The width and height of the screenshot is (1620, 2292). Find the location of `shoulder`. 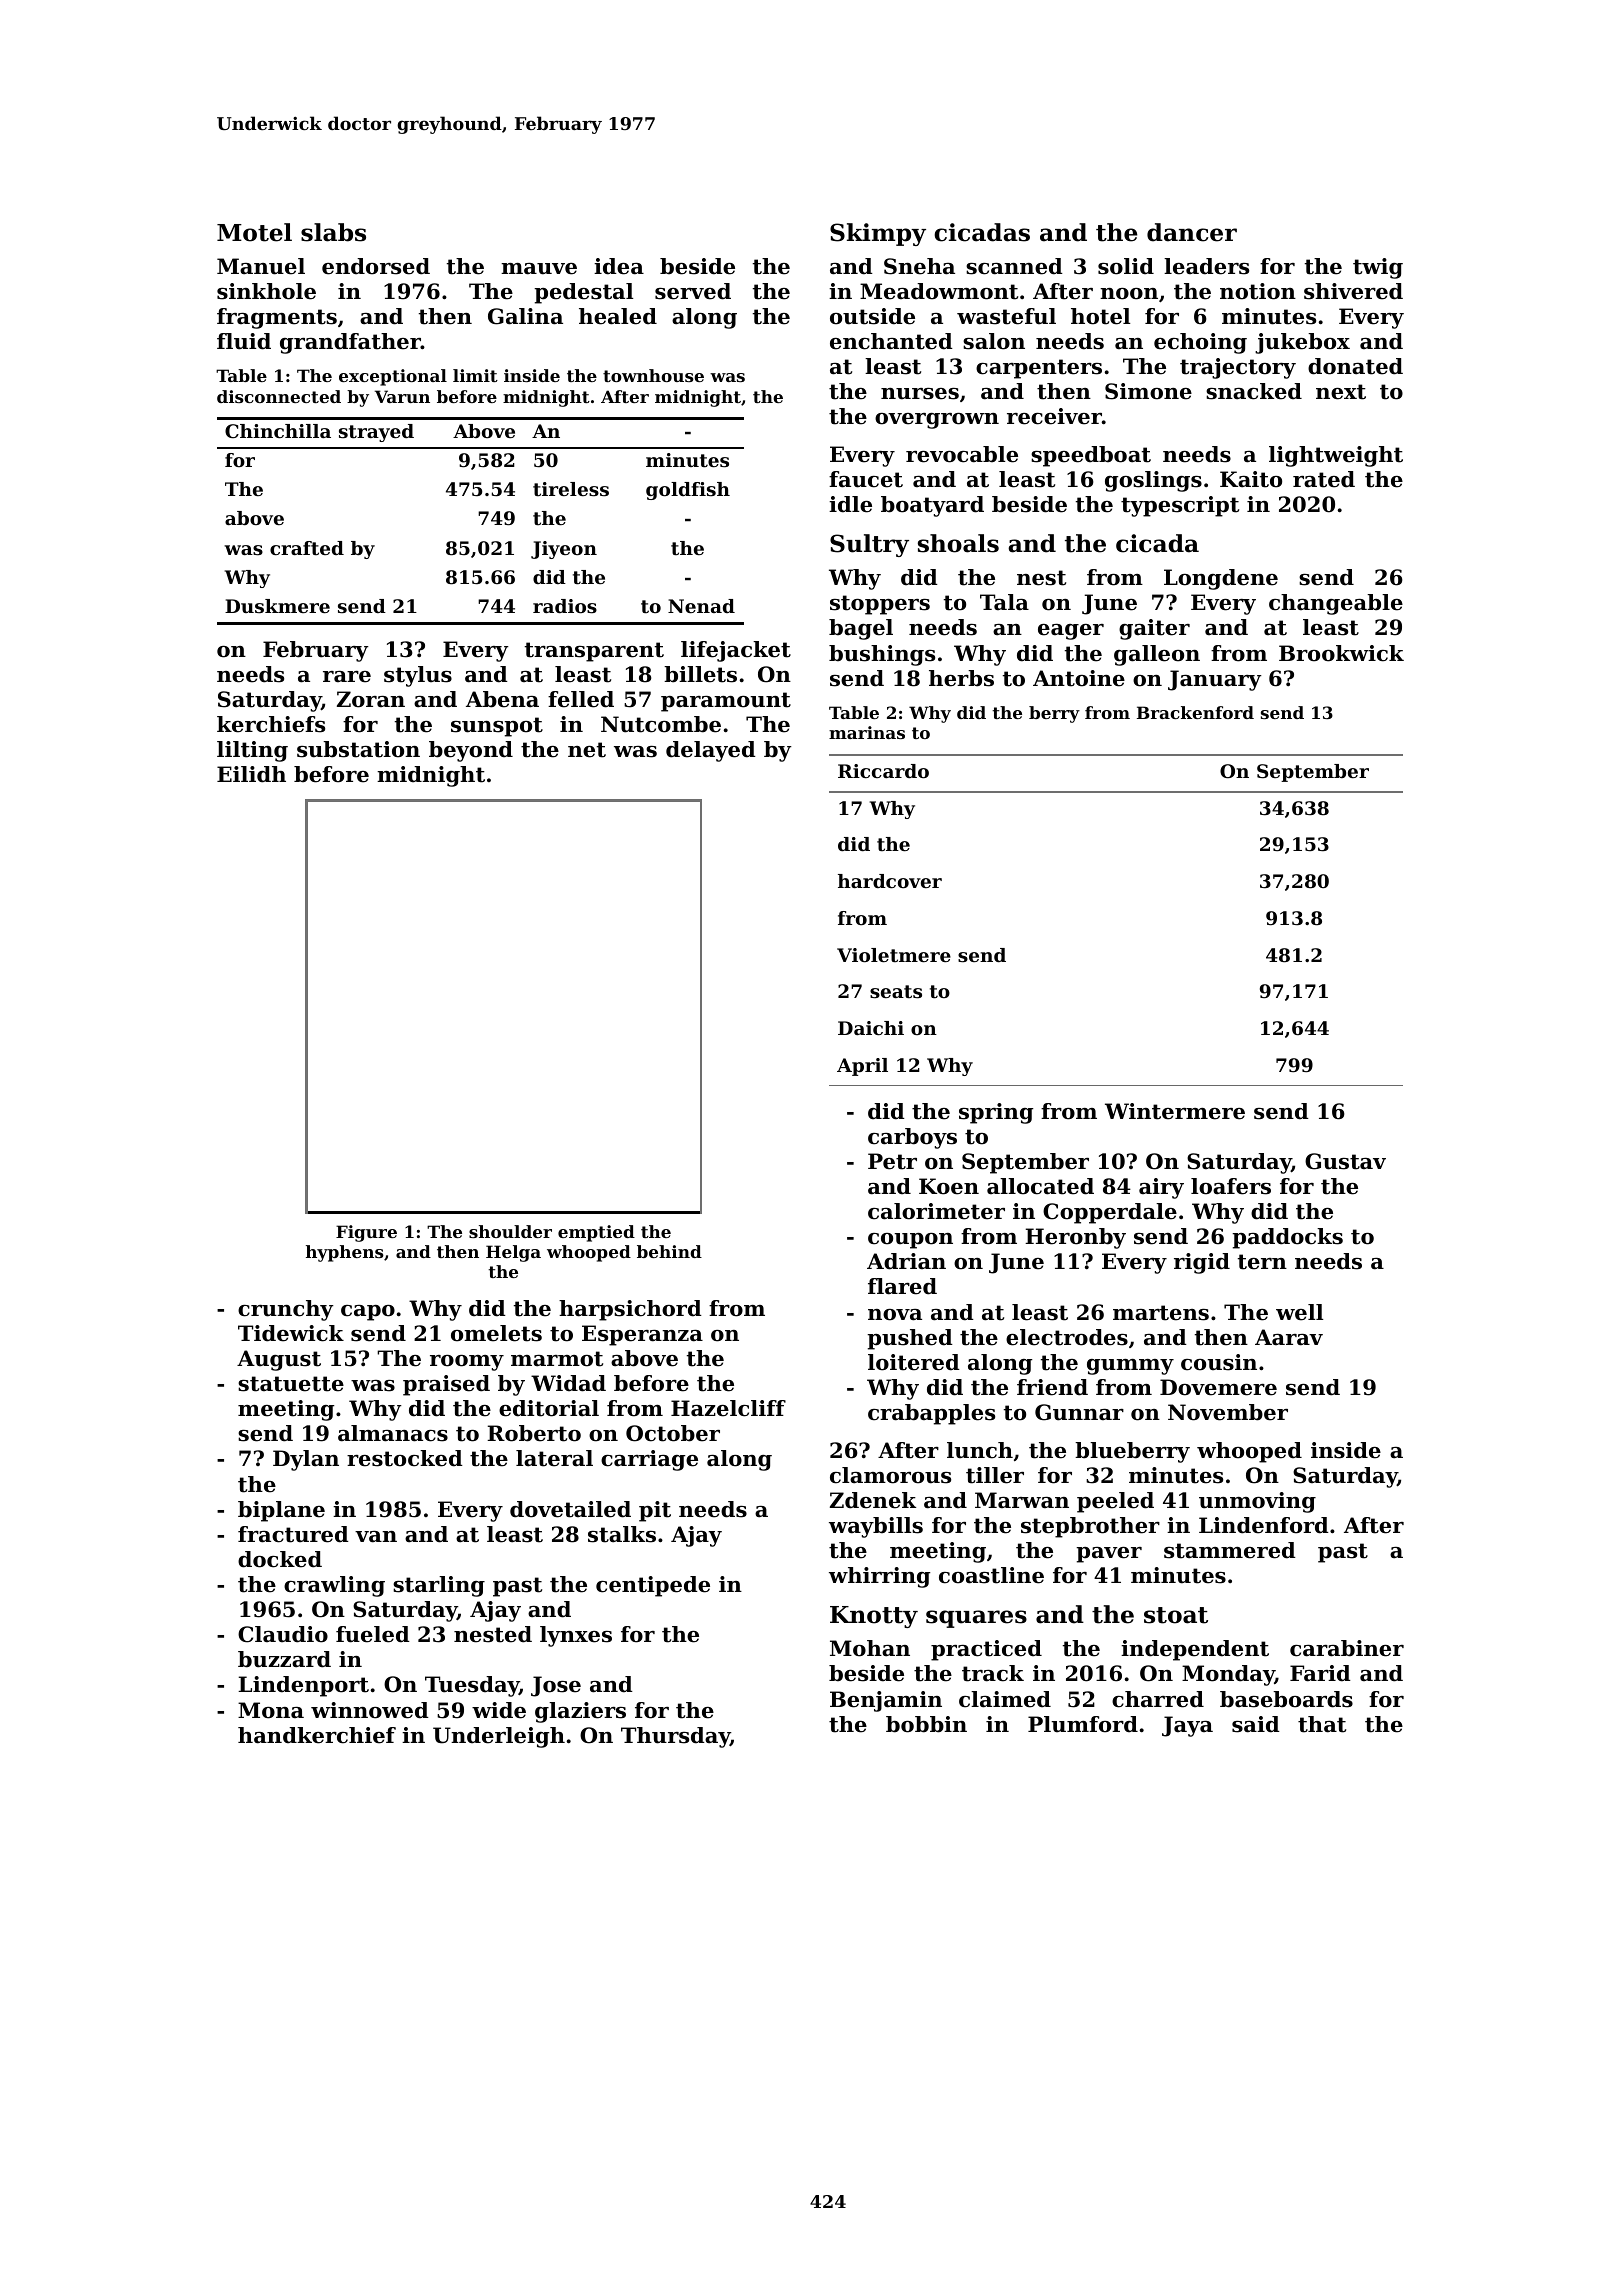

shoulder is located at coordinates (510, 1231).
